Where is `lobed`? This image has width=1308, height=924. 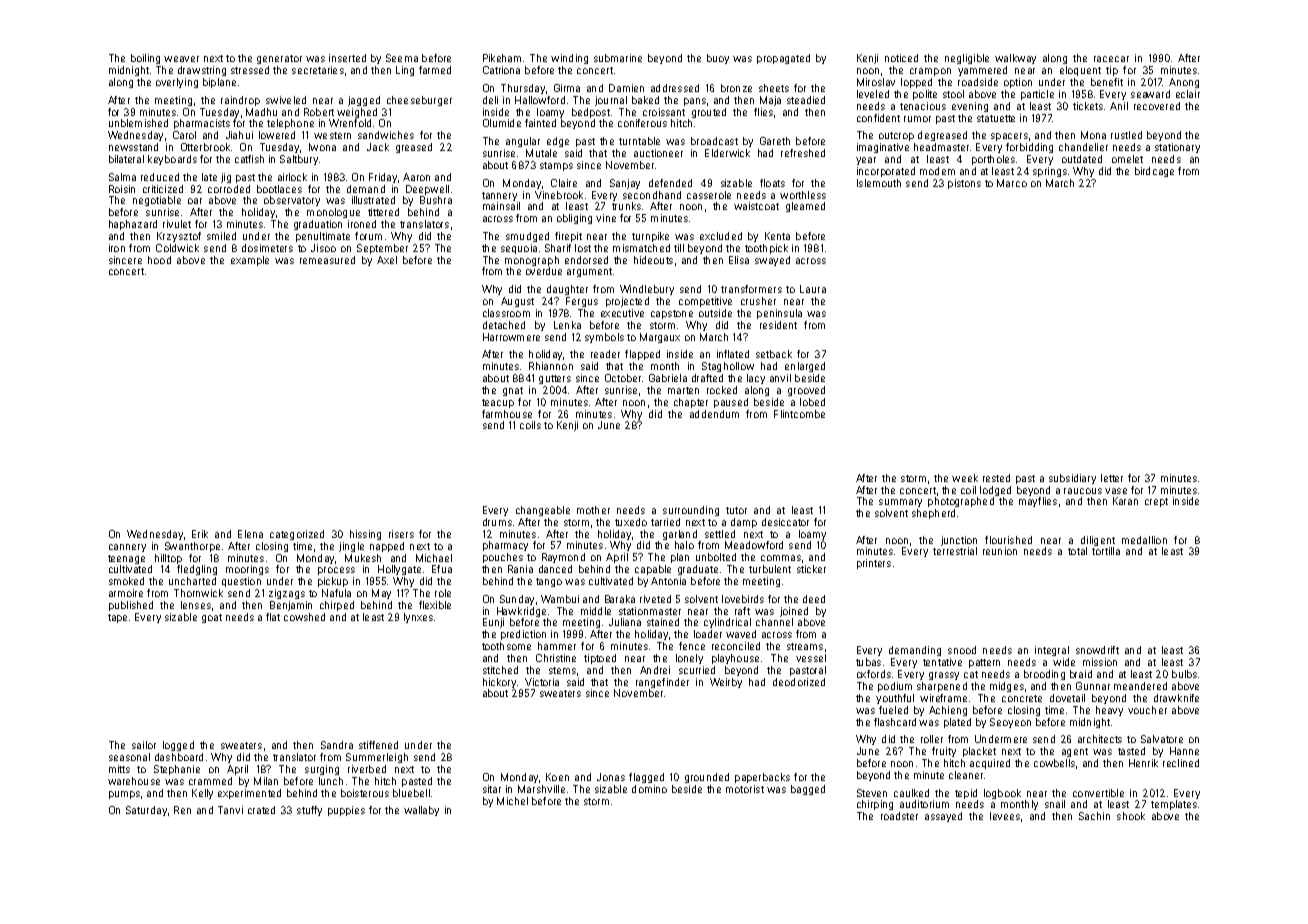
lobed is located at coordinates (812, 402).
